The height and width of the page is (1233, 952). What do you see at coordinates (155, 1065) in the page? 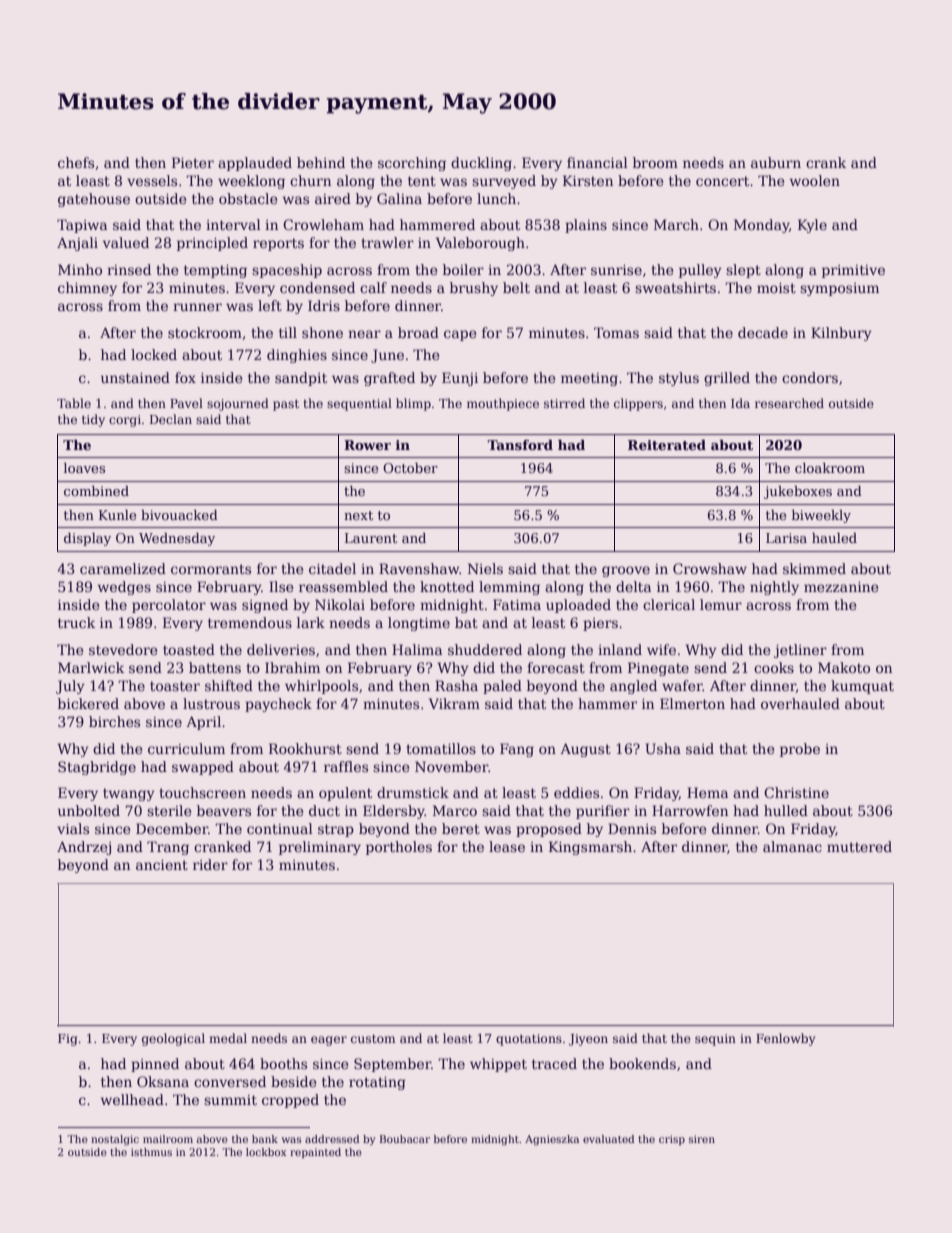
I see `pinned` at bounding box center [155, 1065].
